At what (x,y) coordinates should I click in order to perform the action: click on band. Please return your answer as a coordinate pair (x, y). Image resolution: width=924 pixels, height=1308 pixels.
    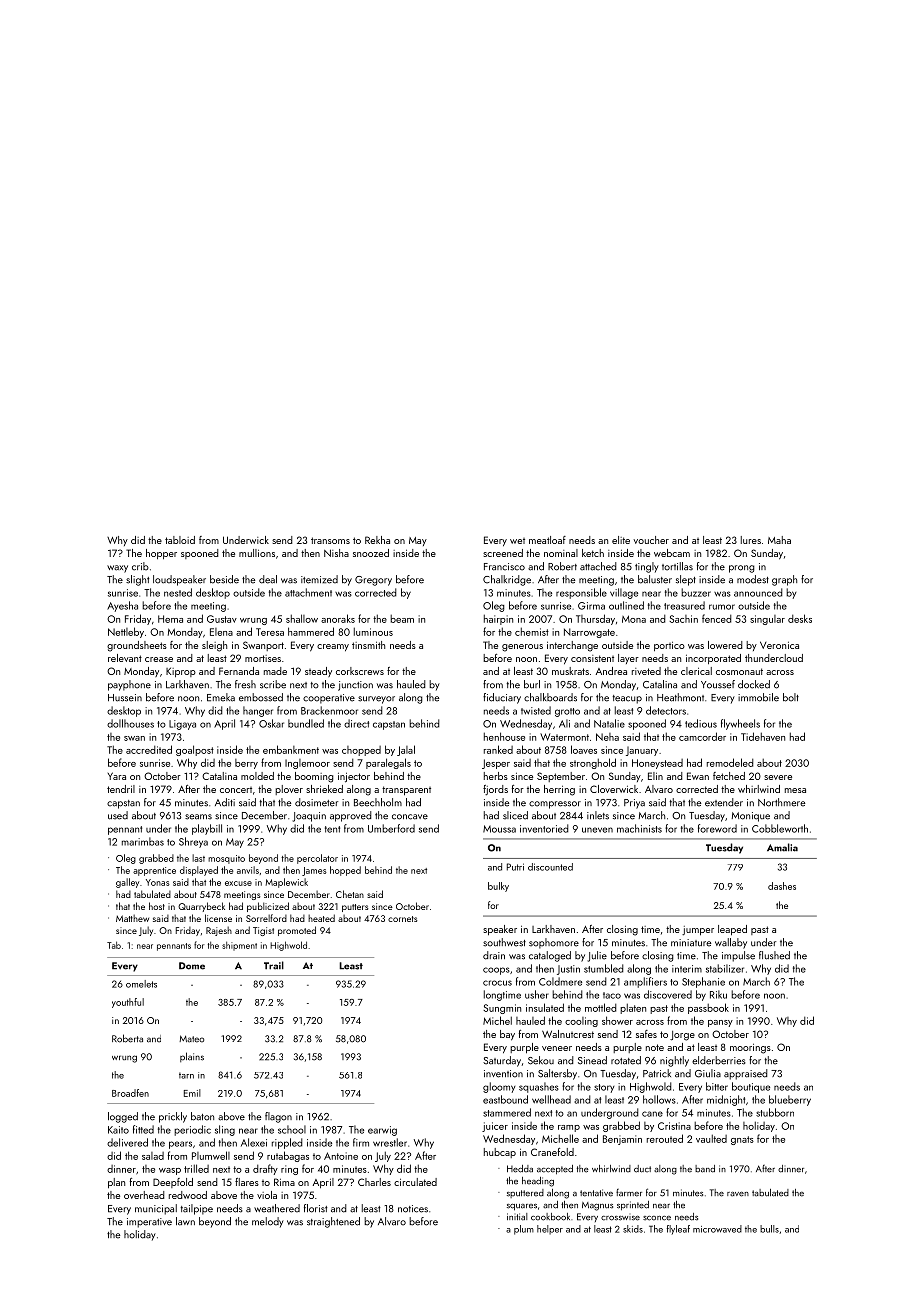
    Looking at the image, I should click on (705, 1169).
